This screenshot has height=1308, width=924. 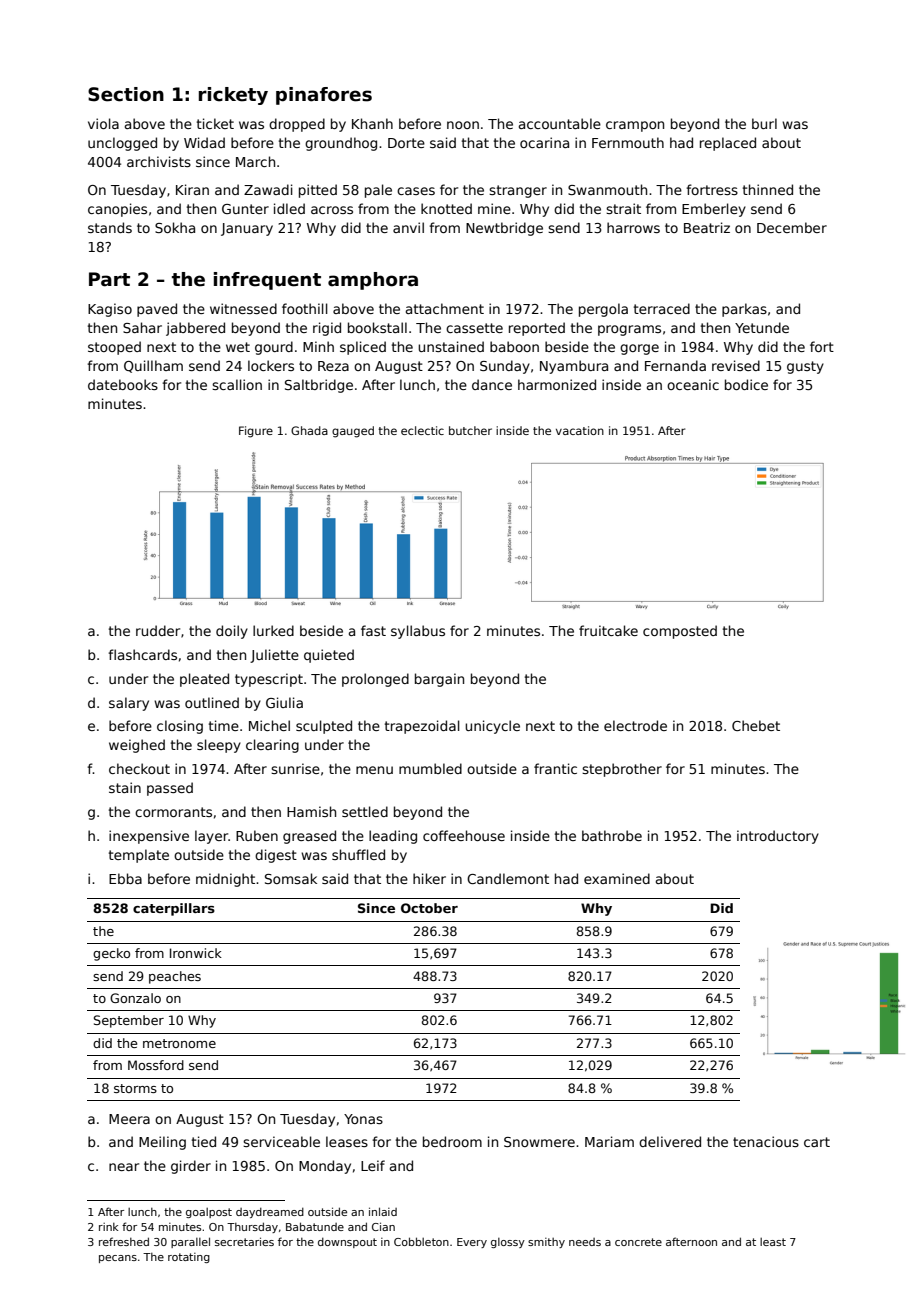 What do you see at coordinates (756, 725) in the screenshot?
I see `Chebet` at bounding box center [756, 725].
